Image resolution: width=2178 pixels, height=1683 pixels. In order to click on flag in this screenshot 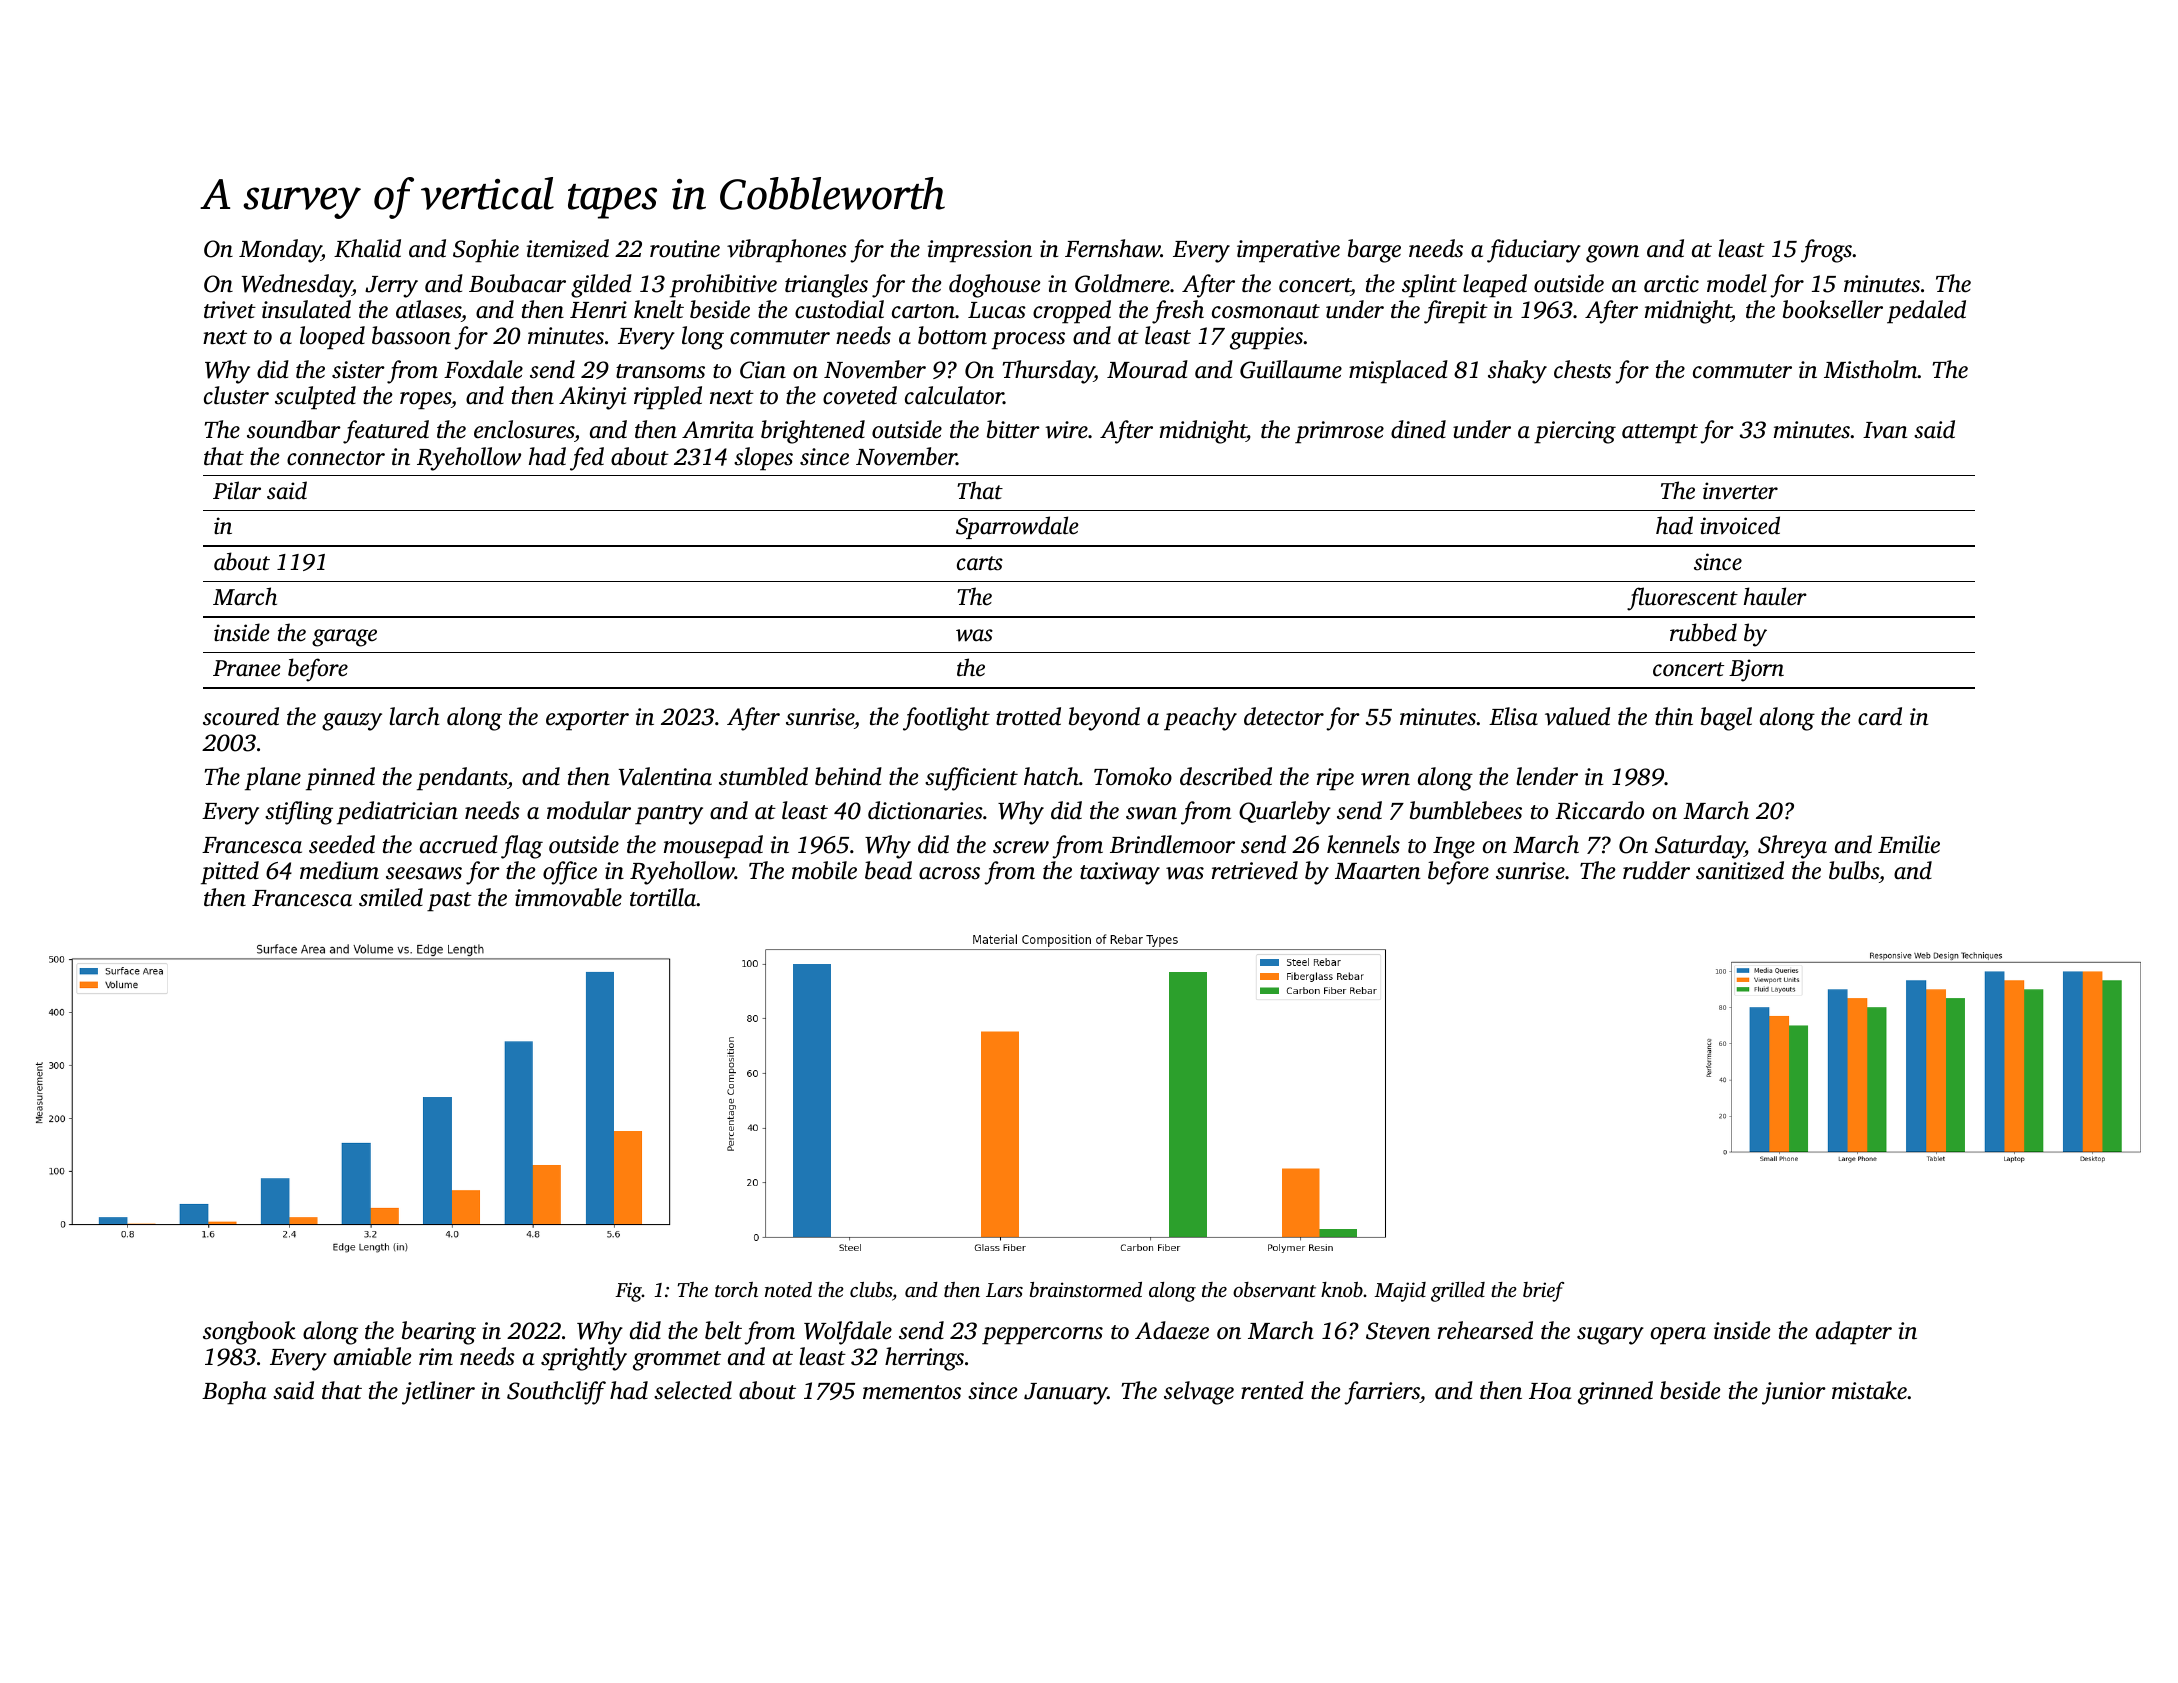, I will do `click(522, 847)`.
